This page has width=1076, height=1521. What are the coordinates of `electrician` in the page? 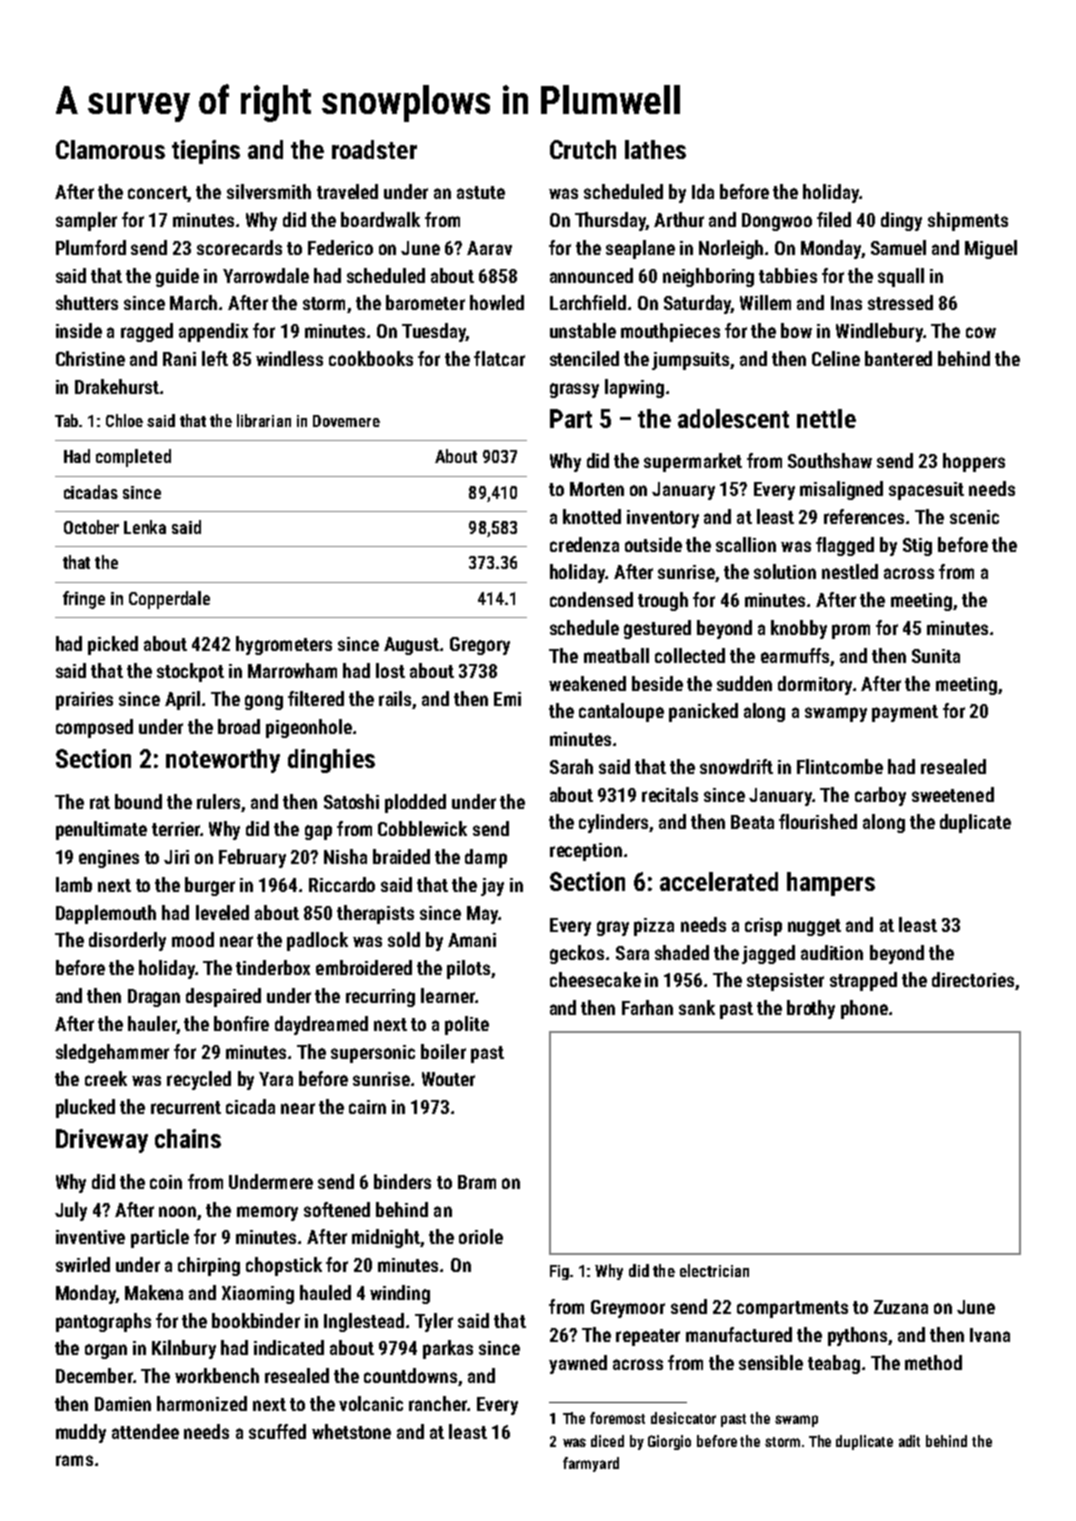 It's located at (714, 1270).
